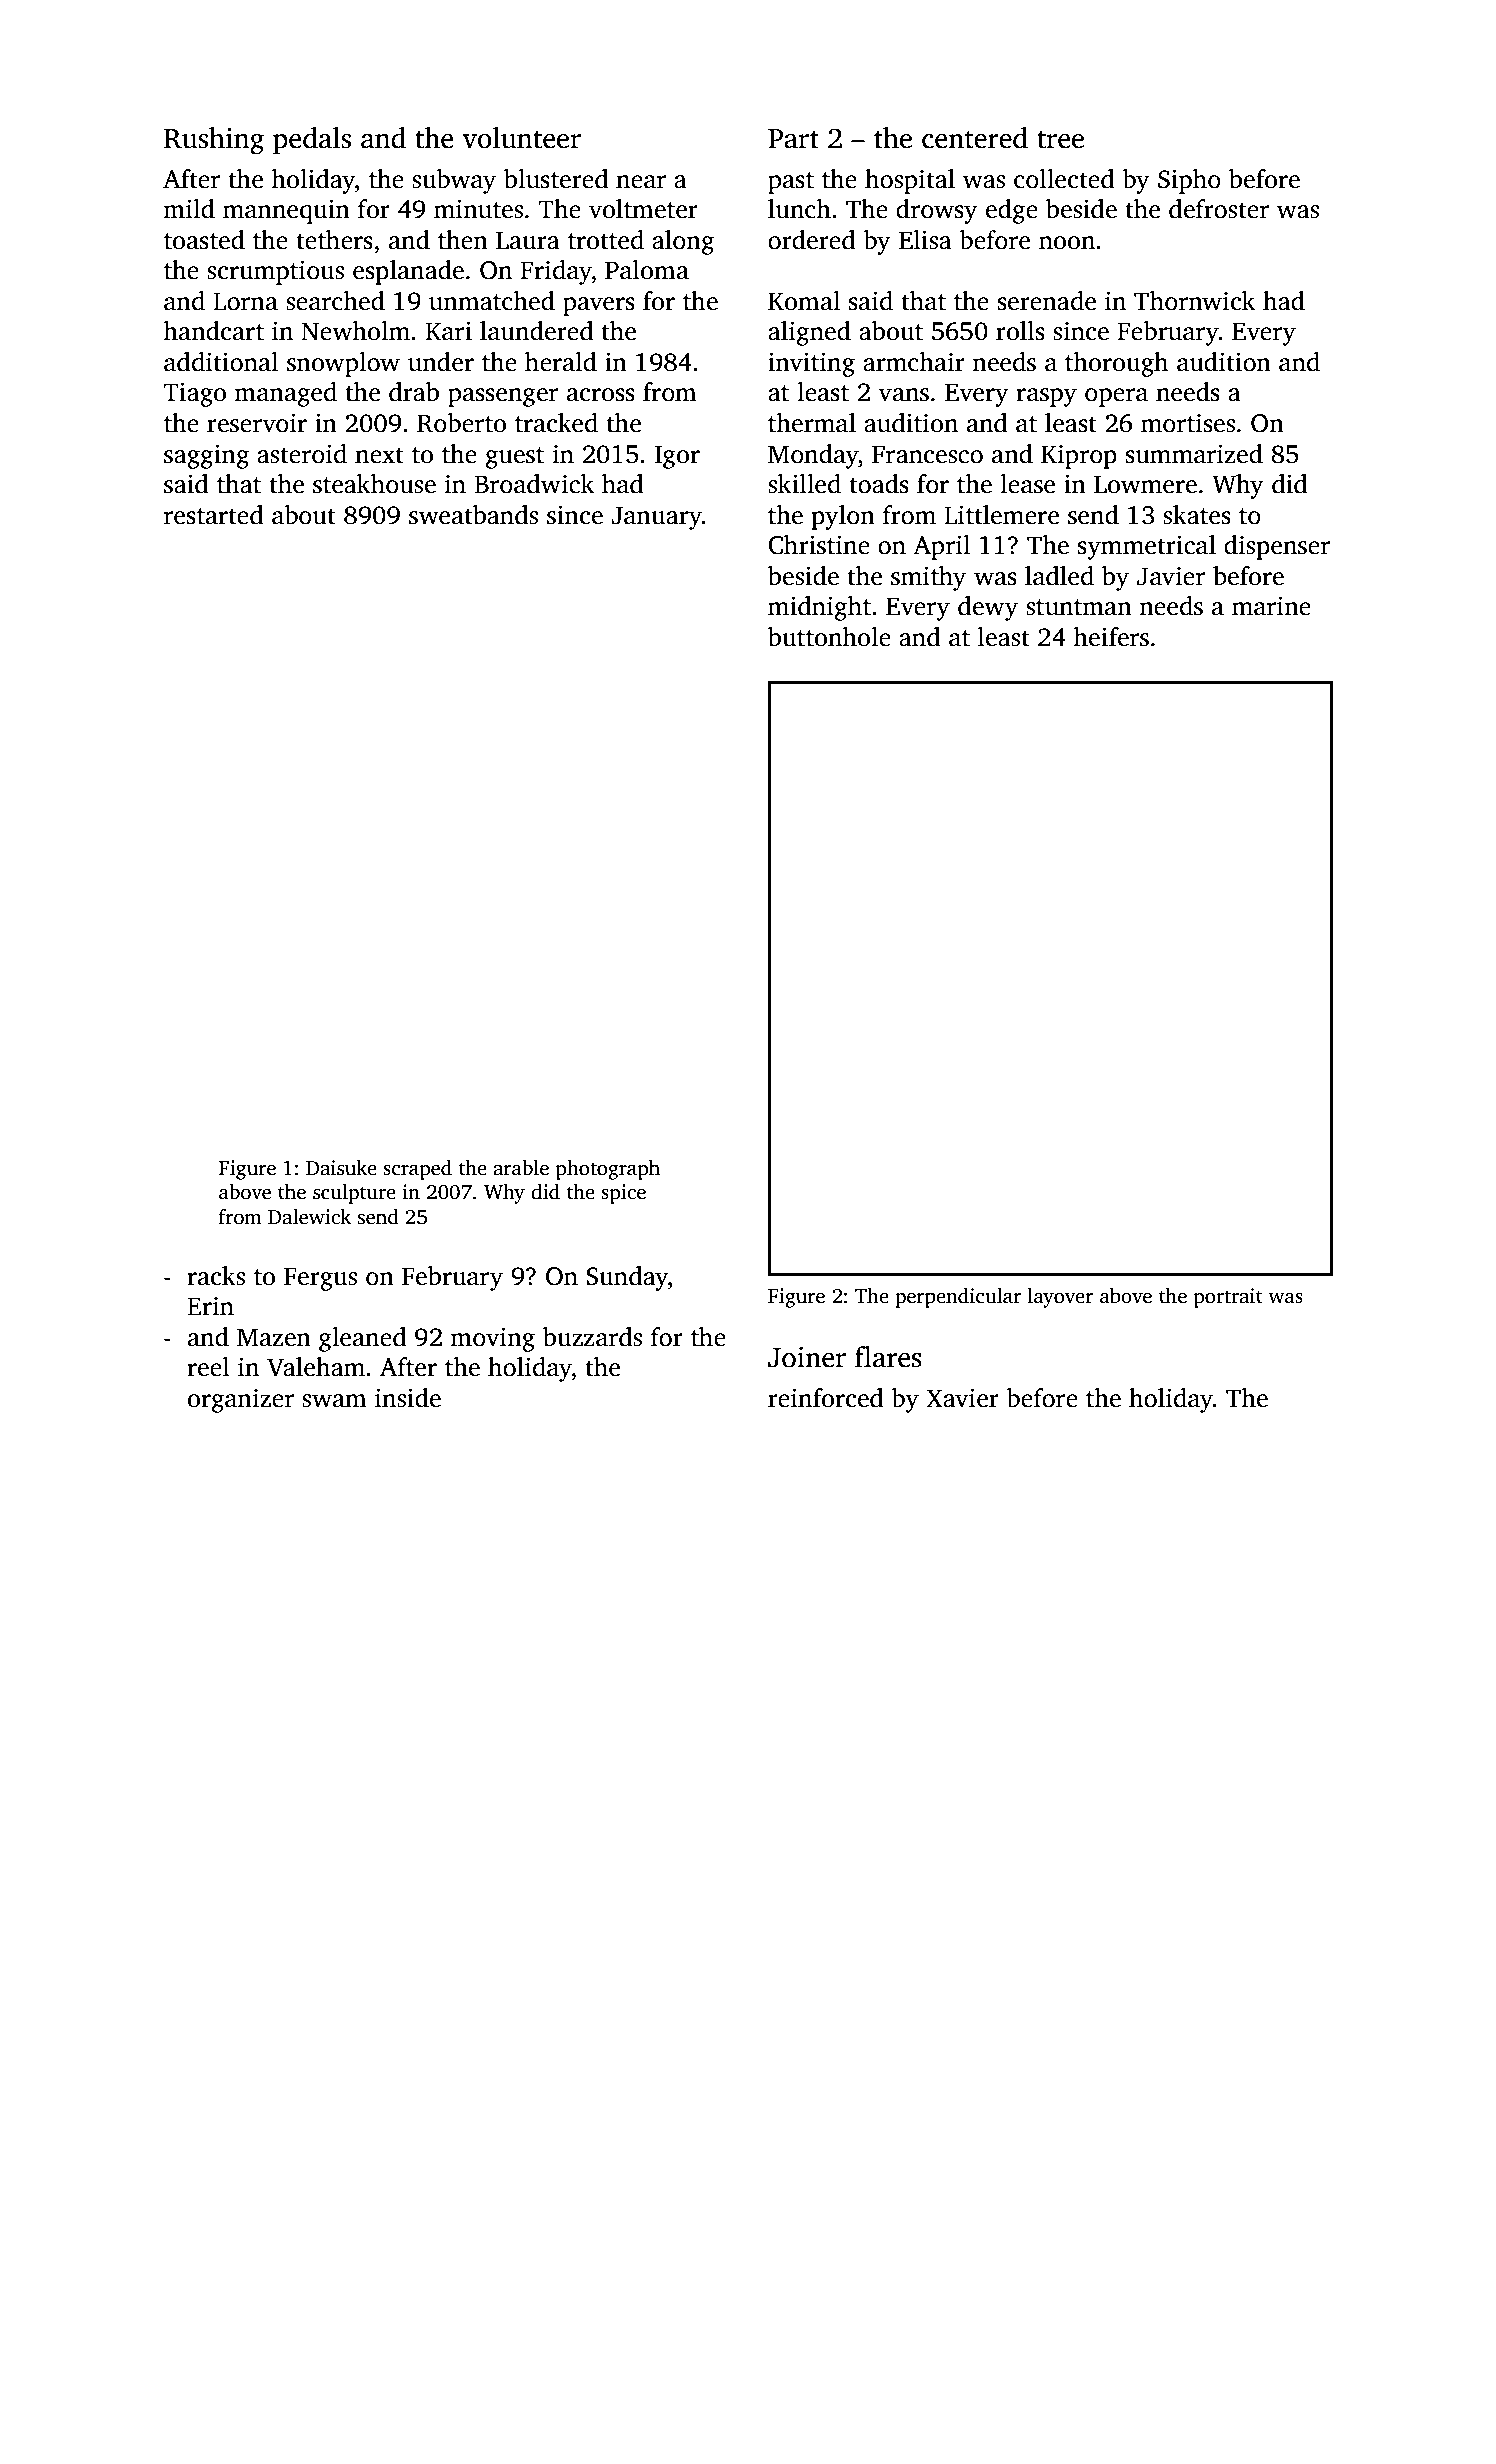 This screenshot has height=2464, width=1496. Describe the element at coordinates (561, 362) in the screenshot. I see `herald` at that location.
